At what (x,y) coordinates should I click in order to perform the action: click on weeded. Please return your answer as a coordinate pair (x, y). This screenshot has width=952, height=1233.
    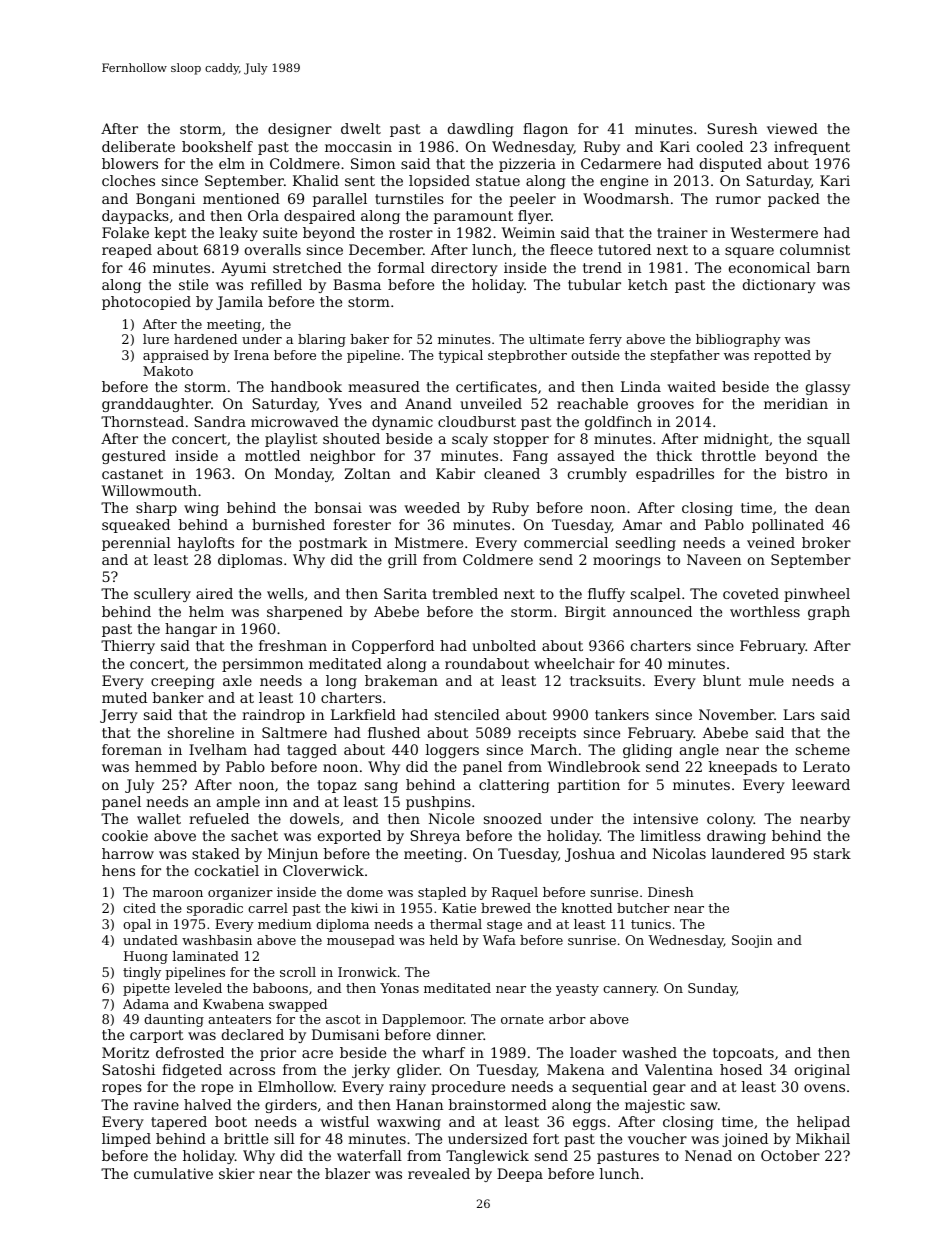
    Looking at the image, I should click on (432, 507).
